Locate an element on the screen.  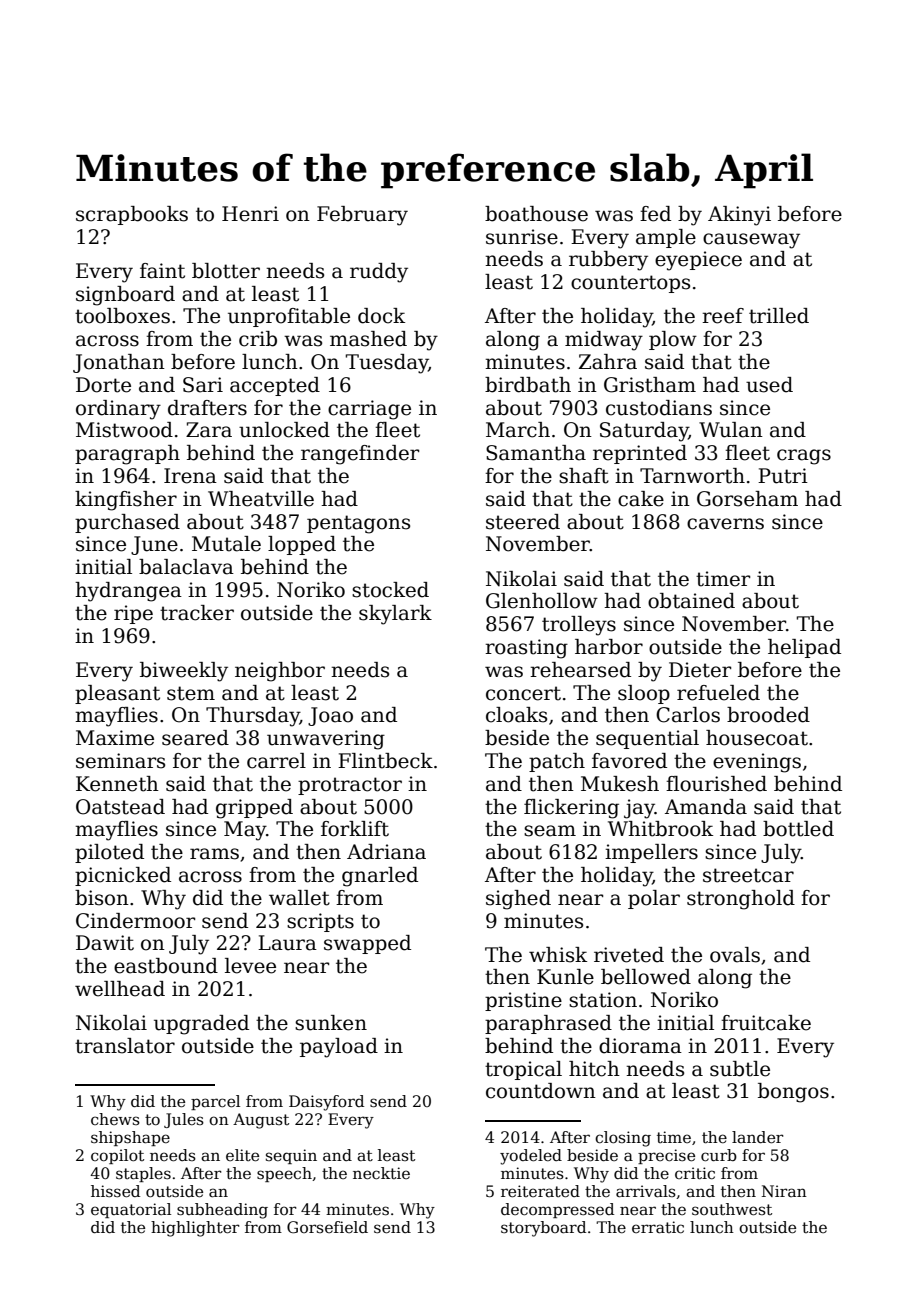
Flintbeck is located at coordinates (385, 761).
